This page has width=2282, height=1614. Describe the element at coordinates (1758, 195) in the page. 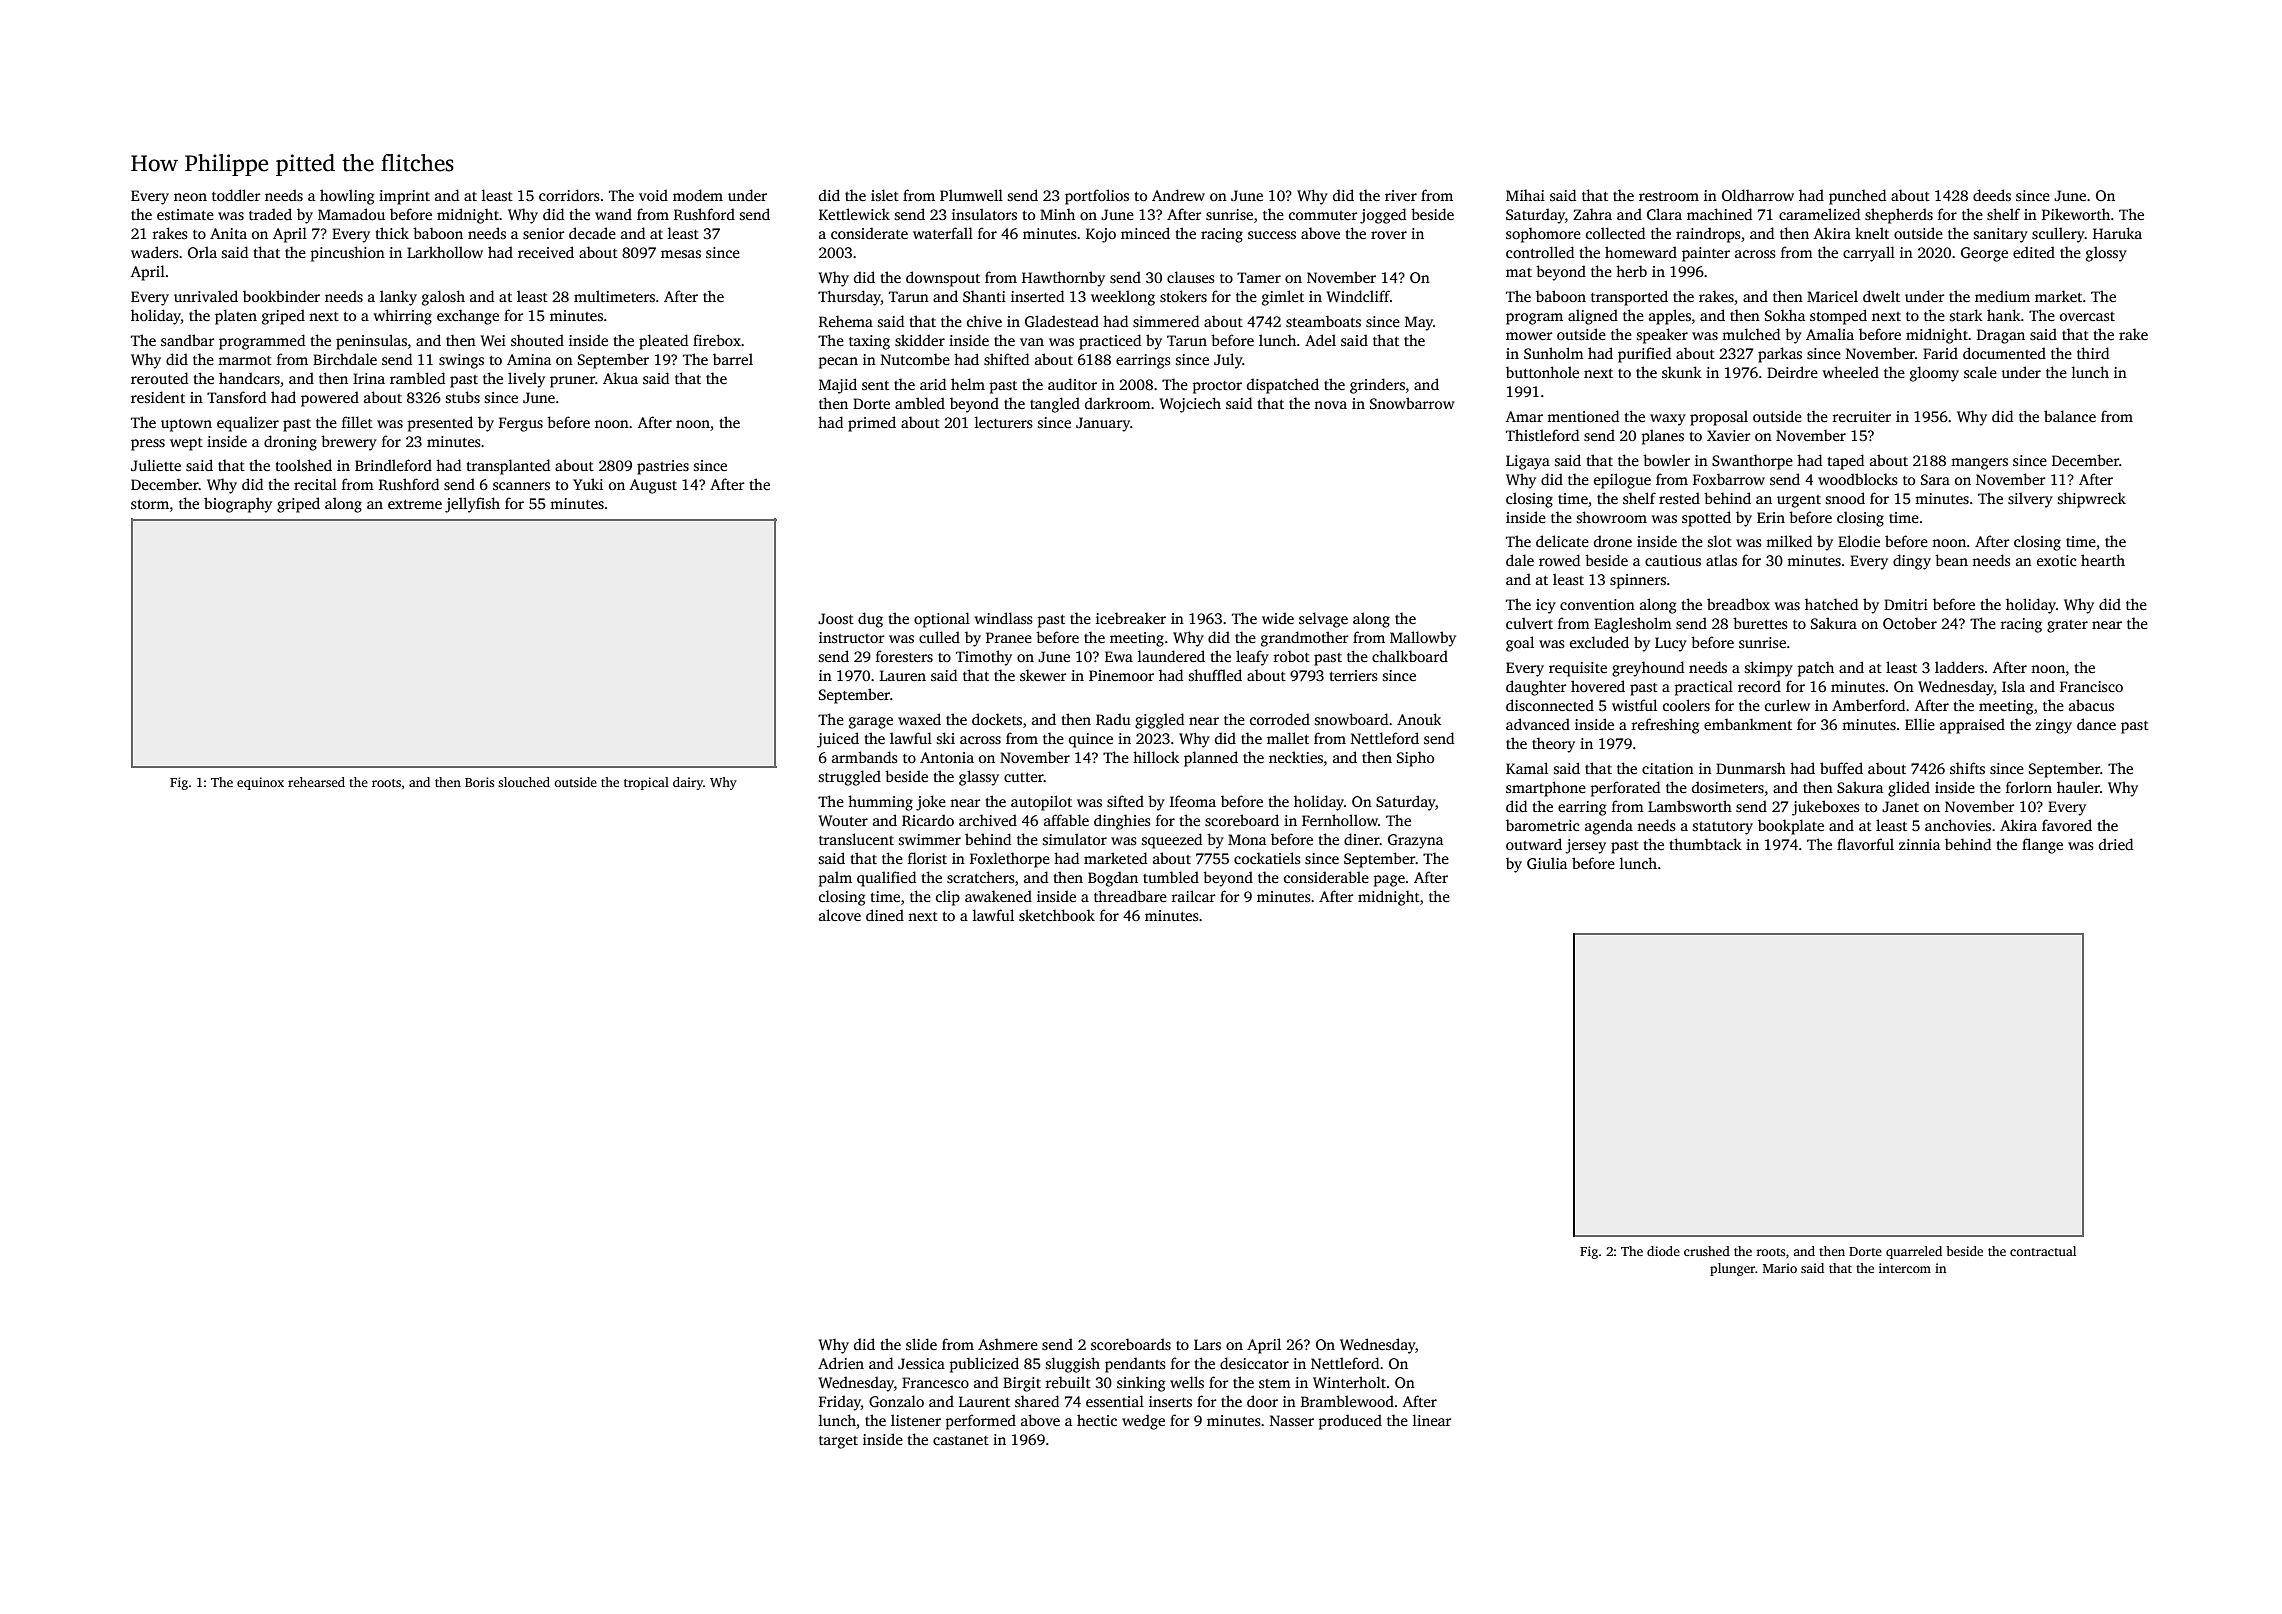

I see `Oldharrow` at that location.
